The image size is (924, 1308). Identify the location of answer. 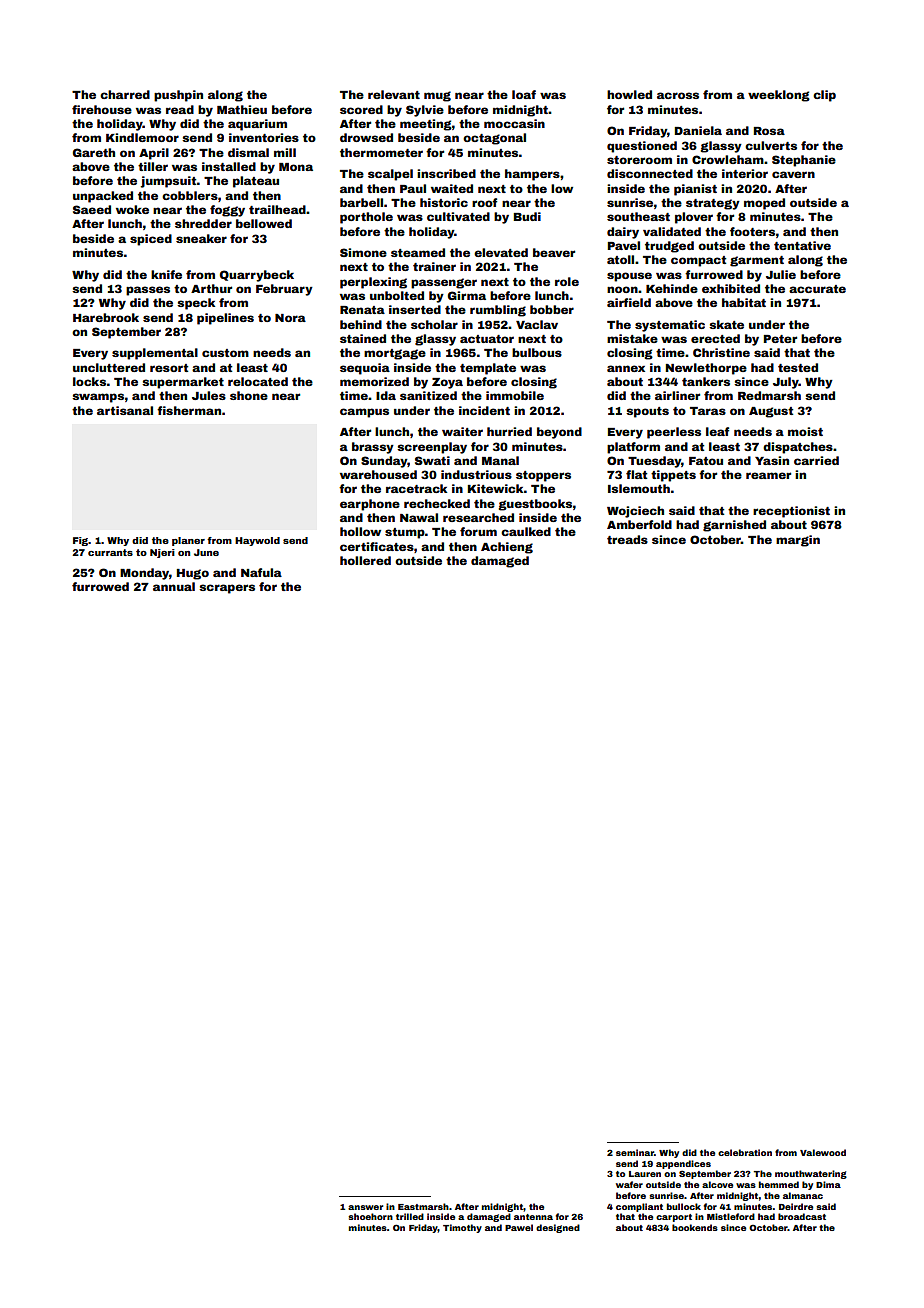
(365, 1207).
